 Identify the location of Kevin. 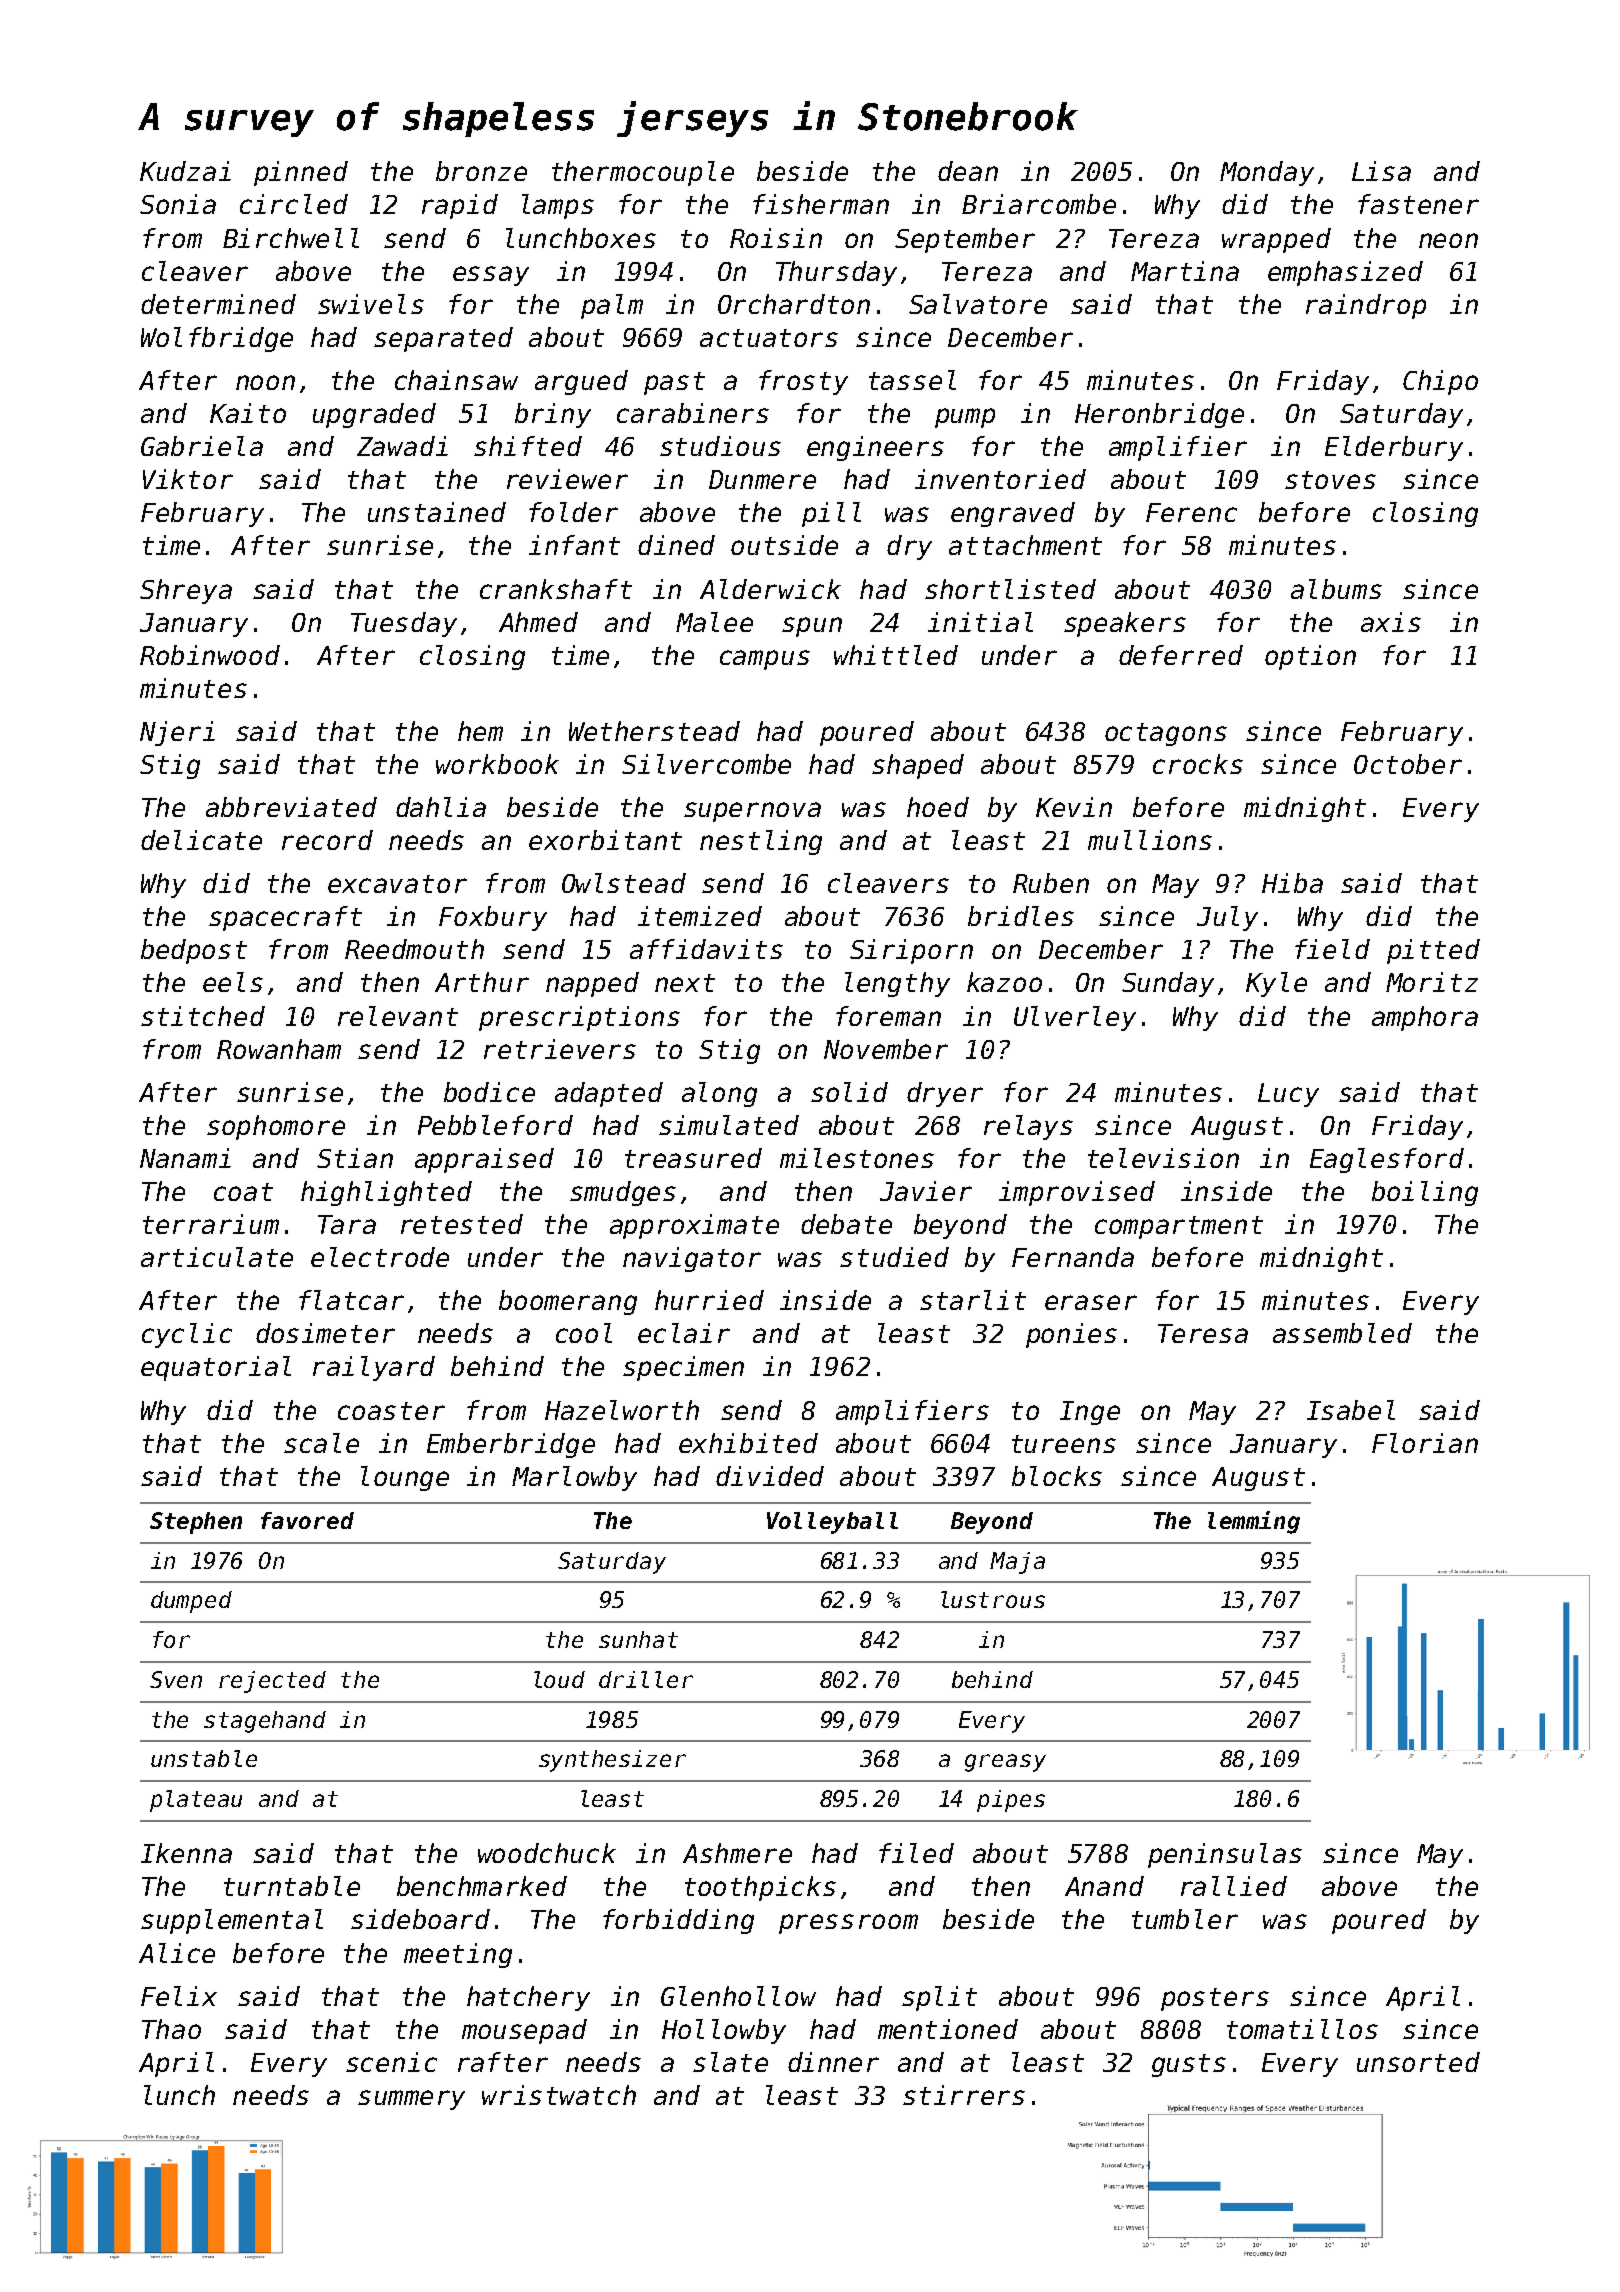
(1074, 807).
